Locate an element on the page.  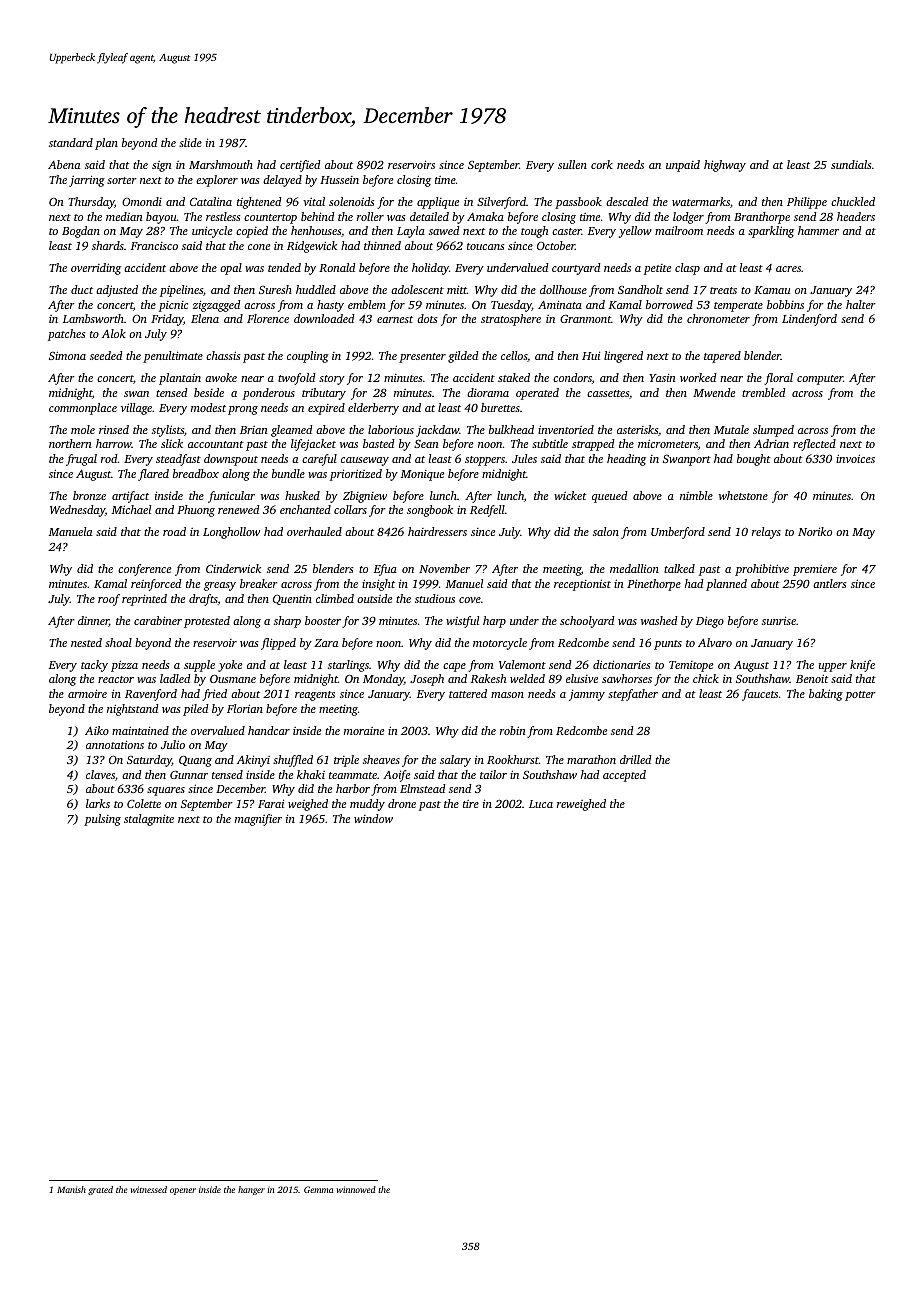
accepted is located at coordinates (624, 776).
